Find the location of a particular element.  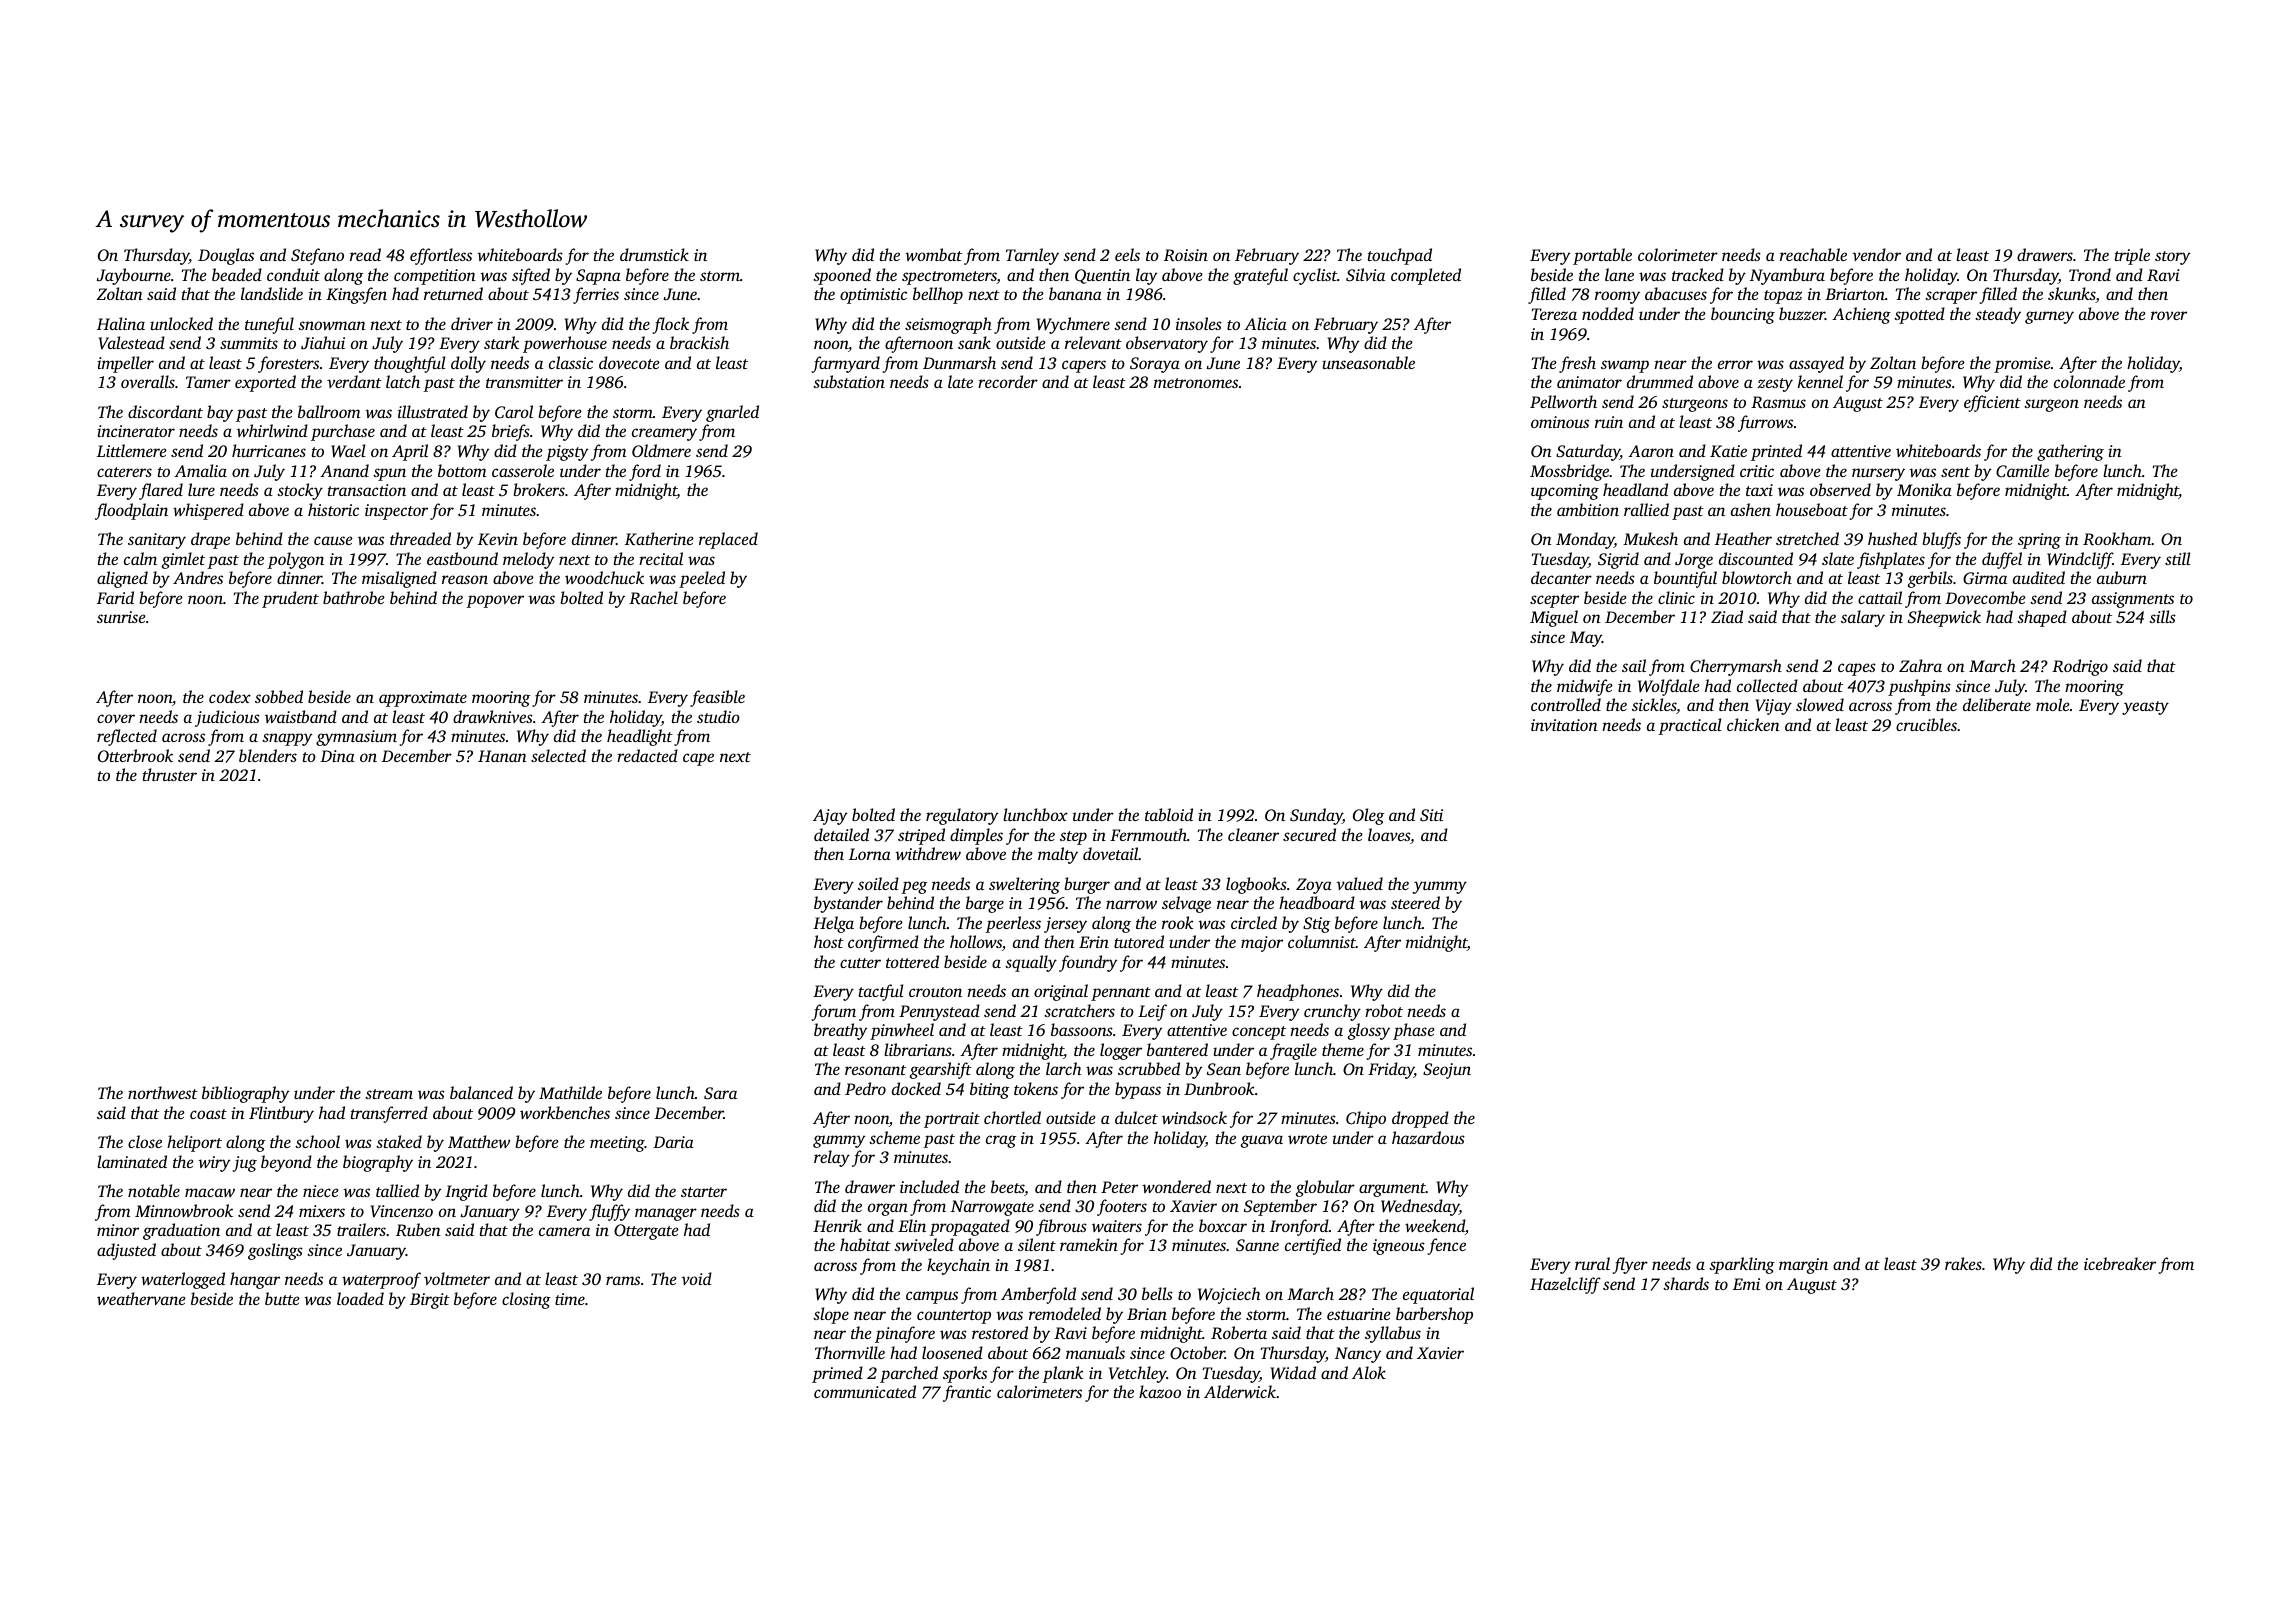

Monika is located at coordinates (1924, 489).
